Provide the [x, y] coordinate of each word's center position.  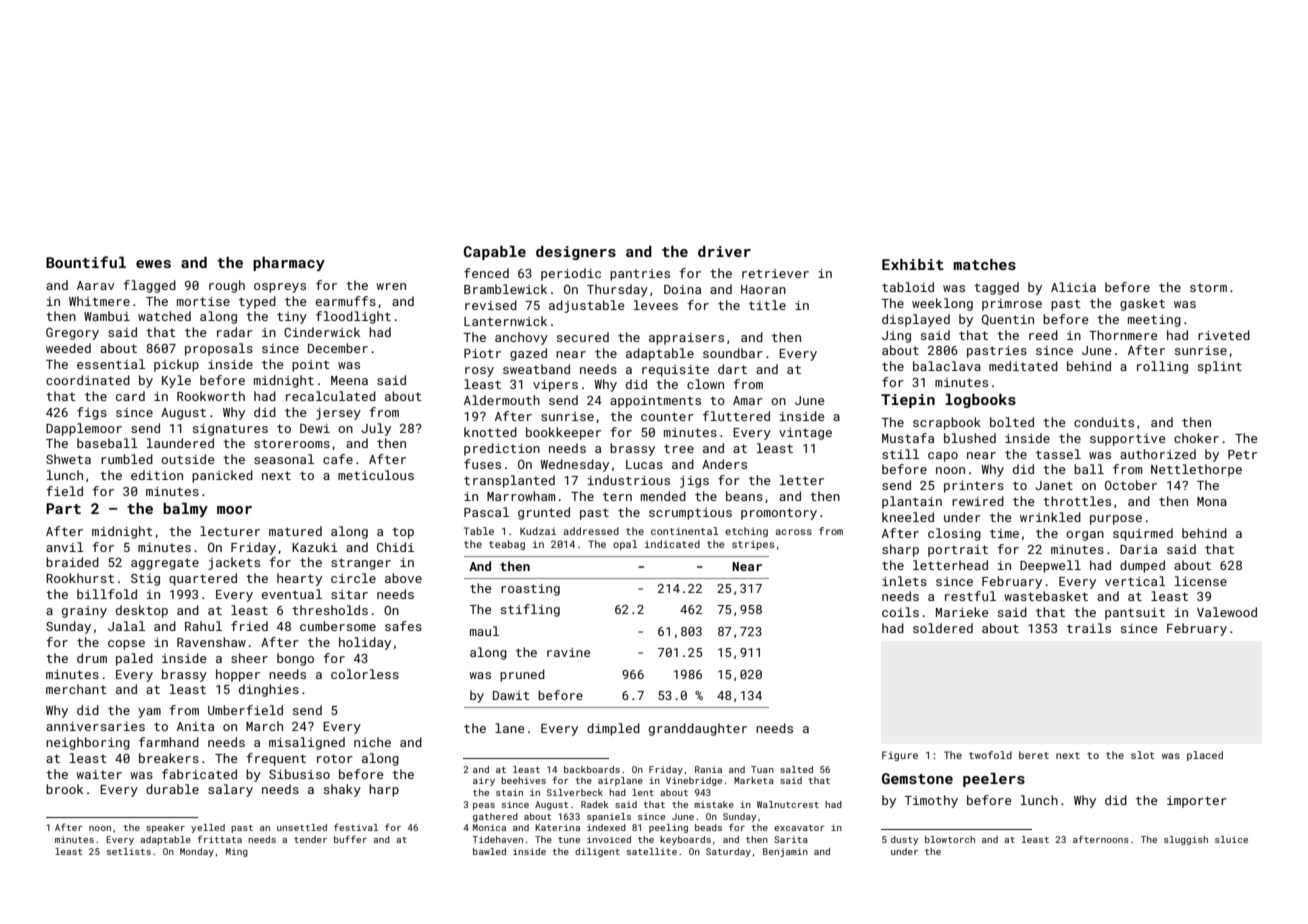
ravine [568, 652]
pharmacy [289, 263]
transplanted [509, 481]
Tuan [762, 769]
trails [1089, 628]
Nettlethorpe [1196, 470]
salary [230, 790]
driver [724, 251]
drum [92, 658]
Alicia [1073, 287]
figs [92, 413]
